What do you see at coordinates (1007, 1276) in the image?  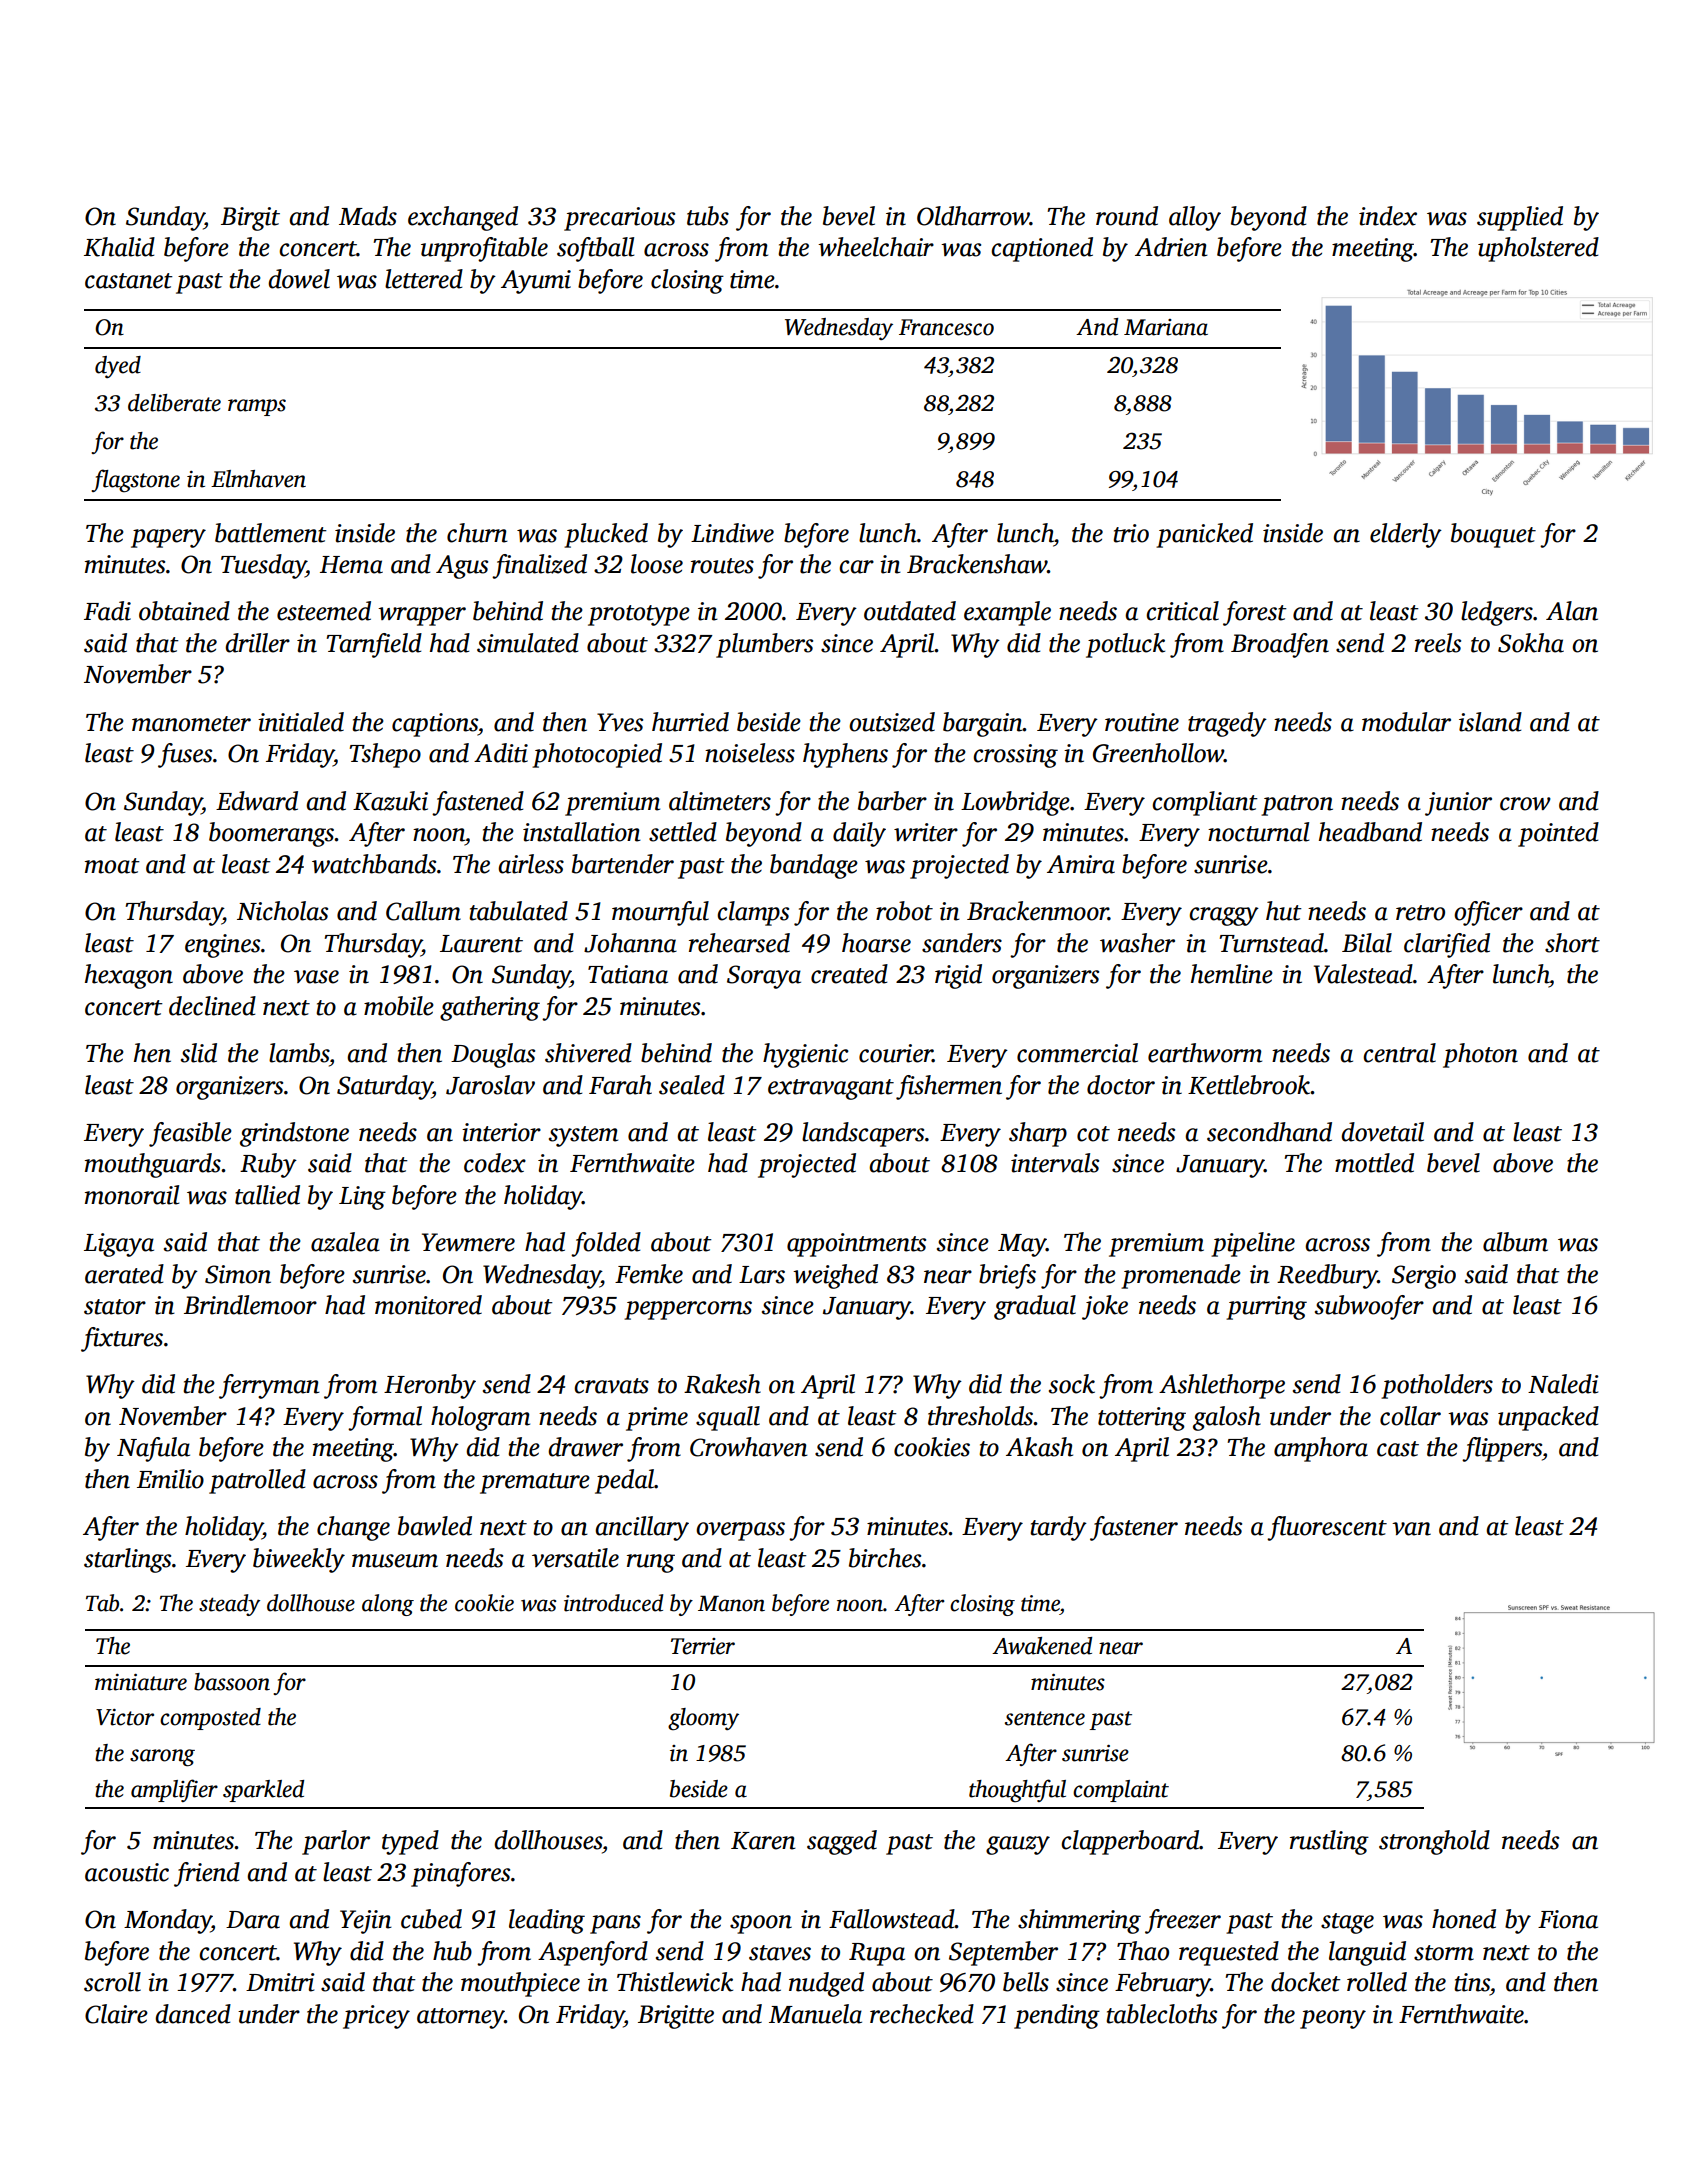 I see `briefs` at bounding box center [1007, 1276].
